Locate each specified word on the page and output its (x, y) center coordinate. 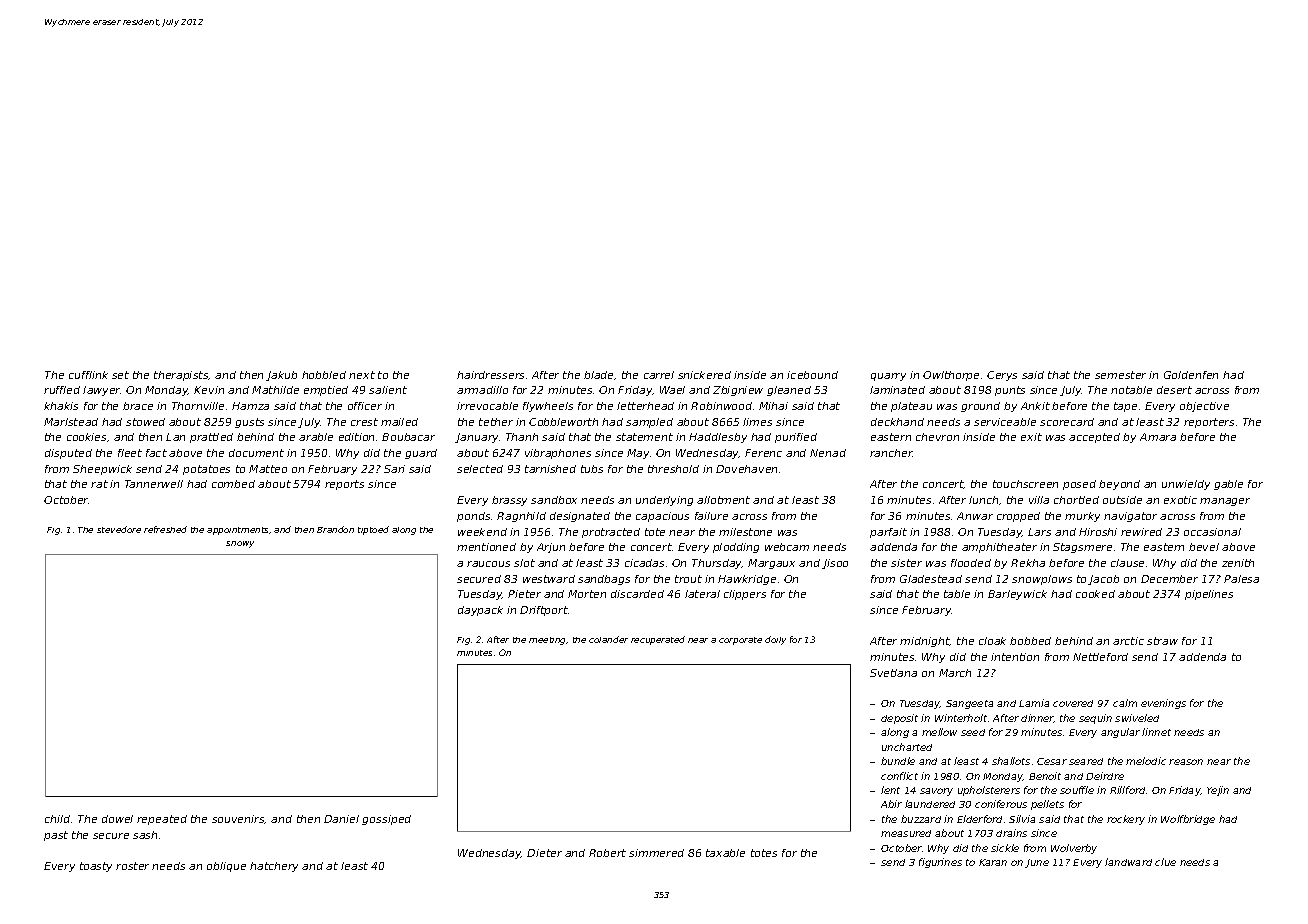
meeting (547, 641)
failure (711, 516)
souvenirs (238, 819)
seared (1086, 761)
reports (344, 485)
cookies (86, 437)
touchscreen (1025, 484)
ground (980, 407)
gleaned (789, 391)
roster (132, 866)
